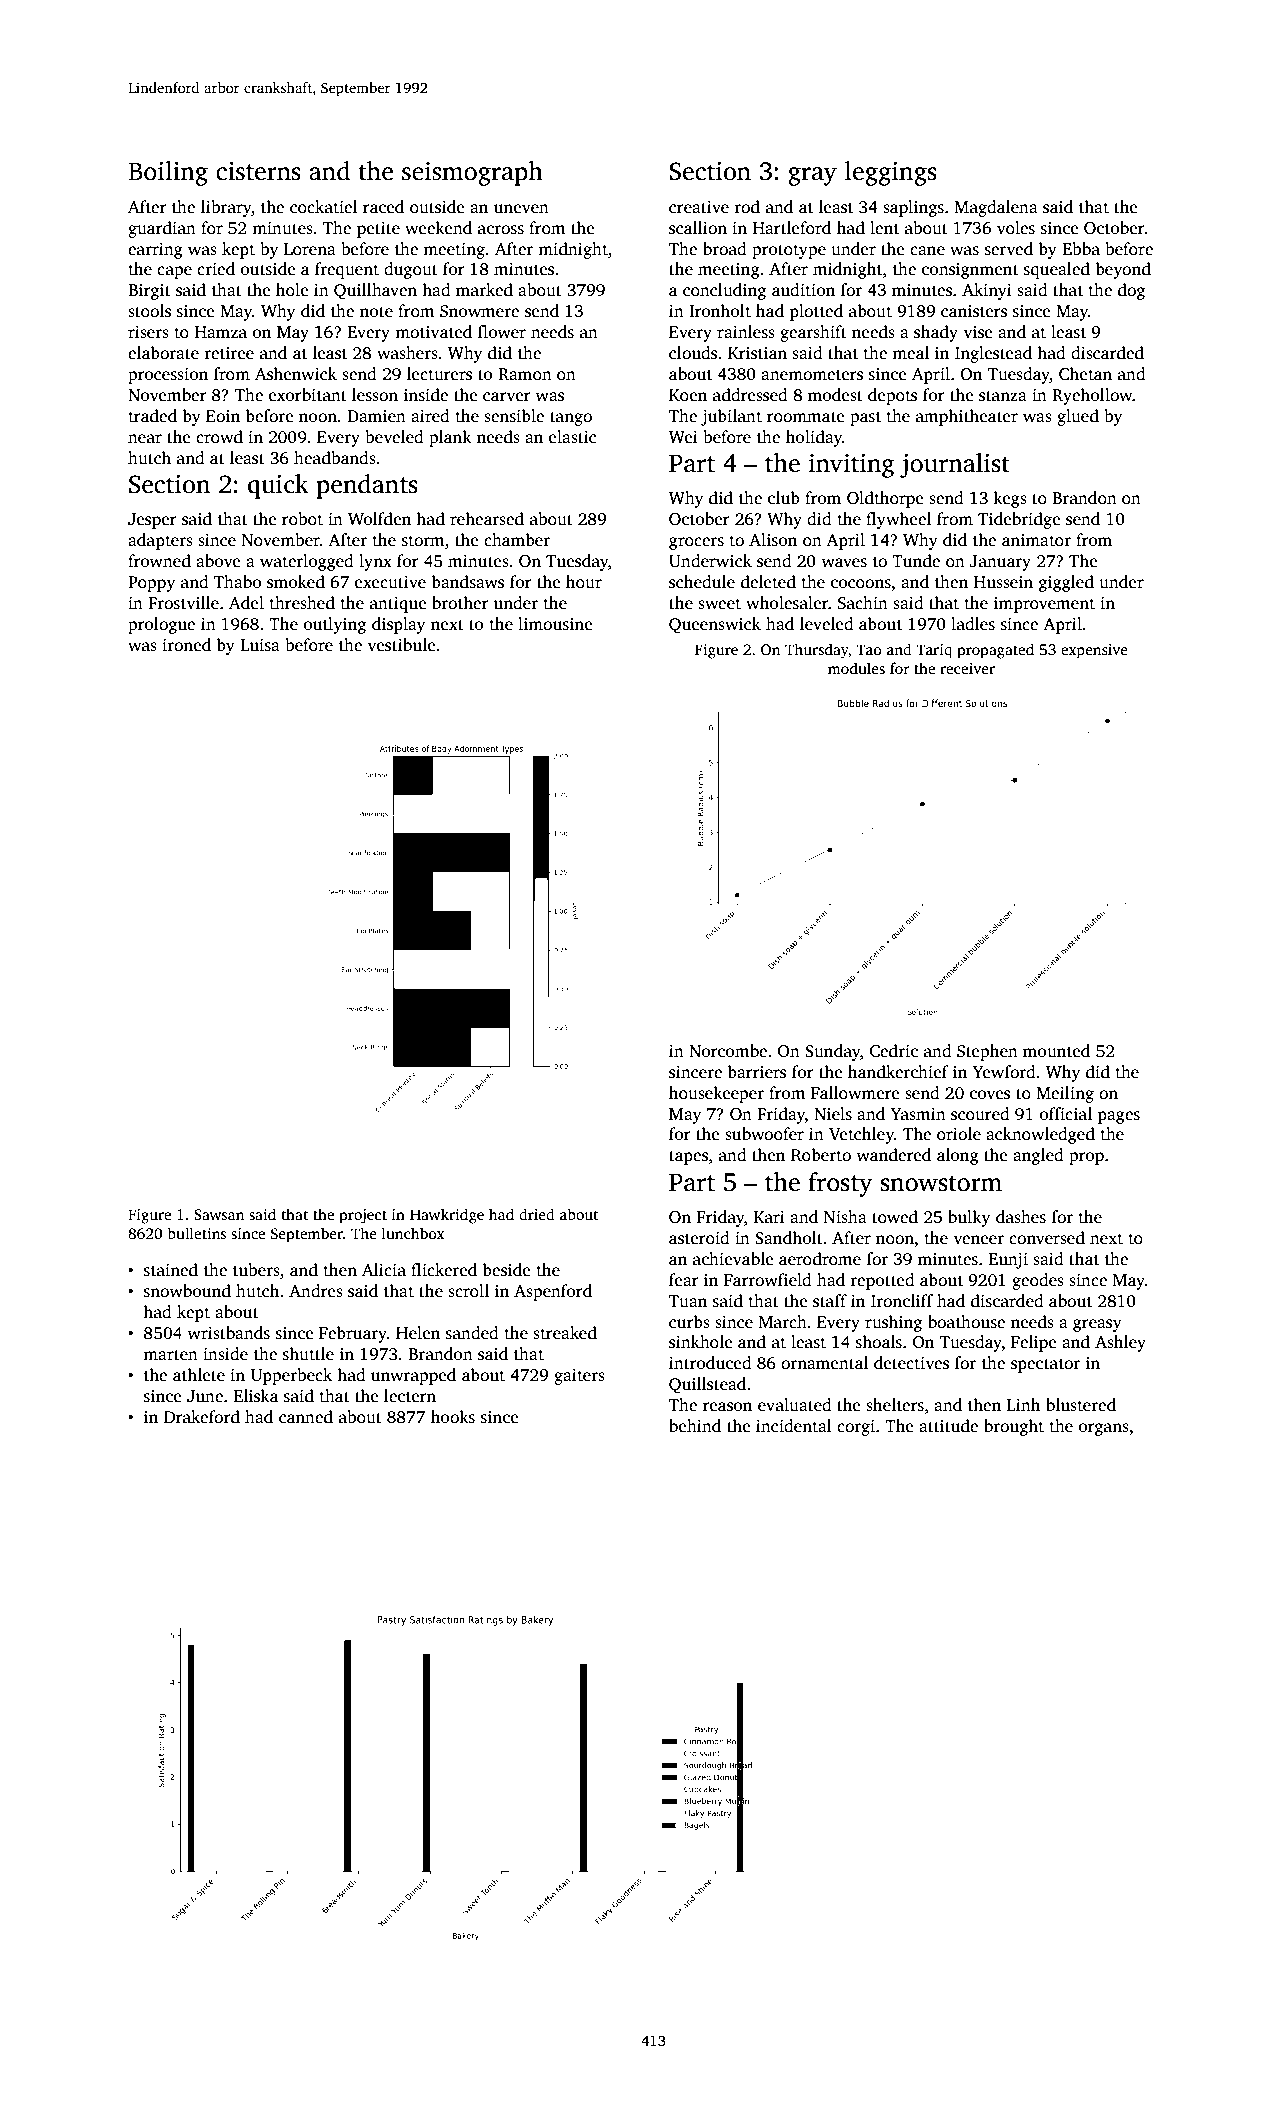  What do you see at coordinates (856, 668) in the screenshot?
I see `modules` at bounding box center [856, 668].
